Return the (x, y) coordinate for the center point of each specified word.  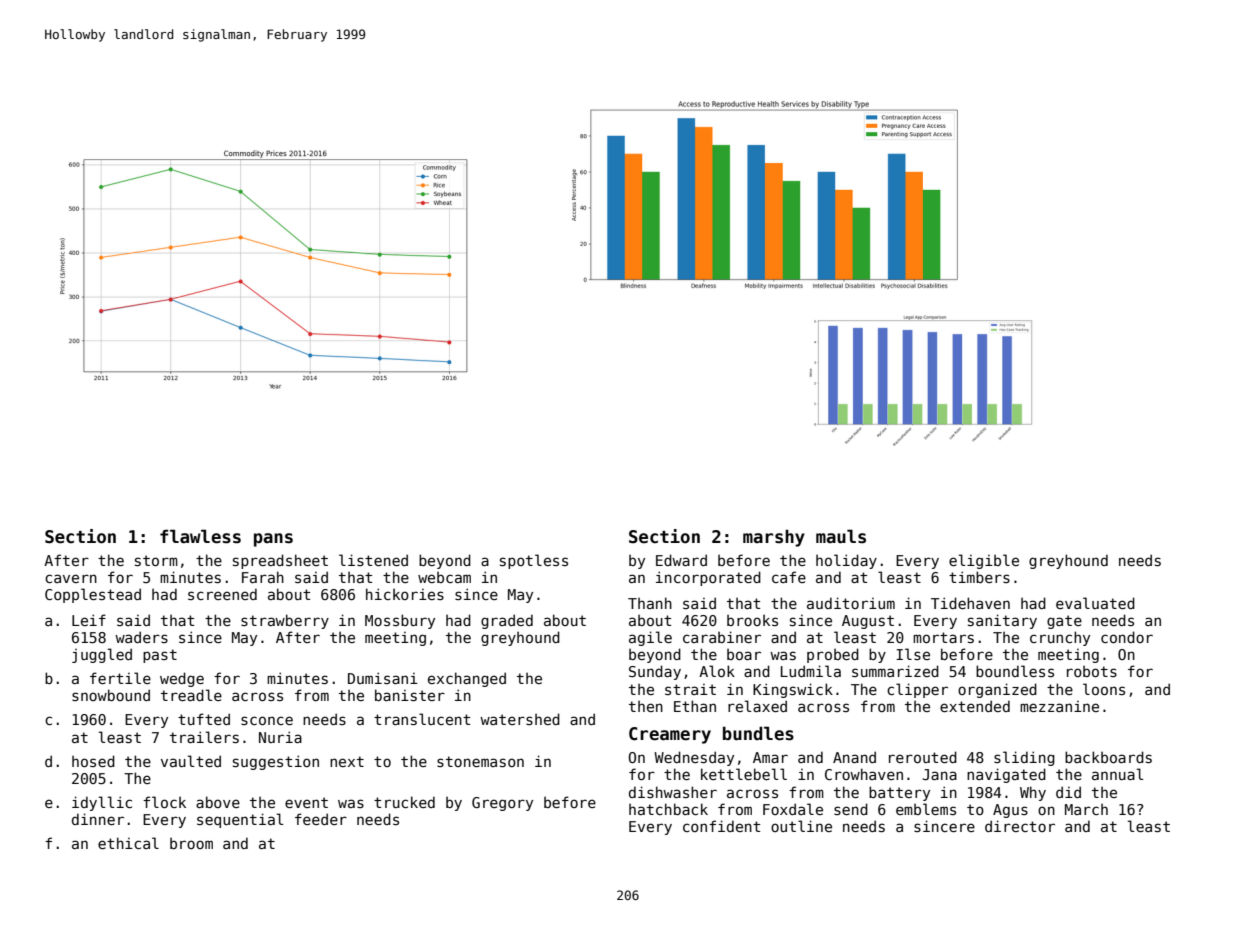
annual (1117, 774)
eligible (984, 561)
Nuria (280, 737)
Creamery (670, 735)
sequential (240, 820)
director (1020, 826)
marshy (774, 538)
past (160, 656)
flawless (200, 536)
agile (650, 638)
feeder (321, 819)
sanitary (1002, 621)
